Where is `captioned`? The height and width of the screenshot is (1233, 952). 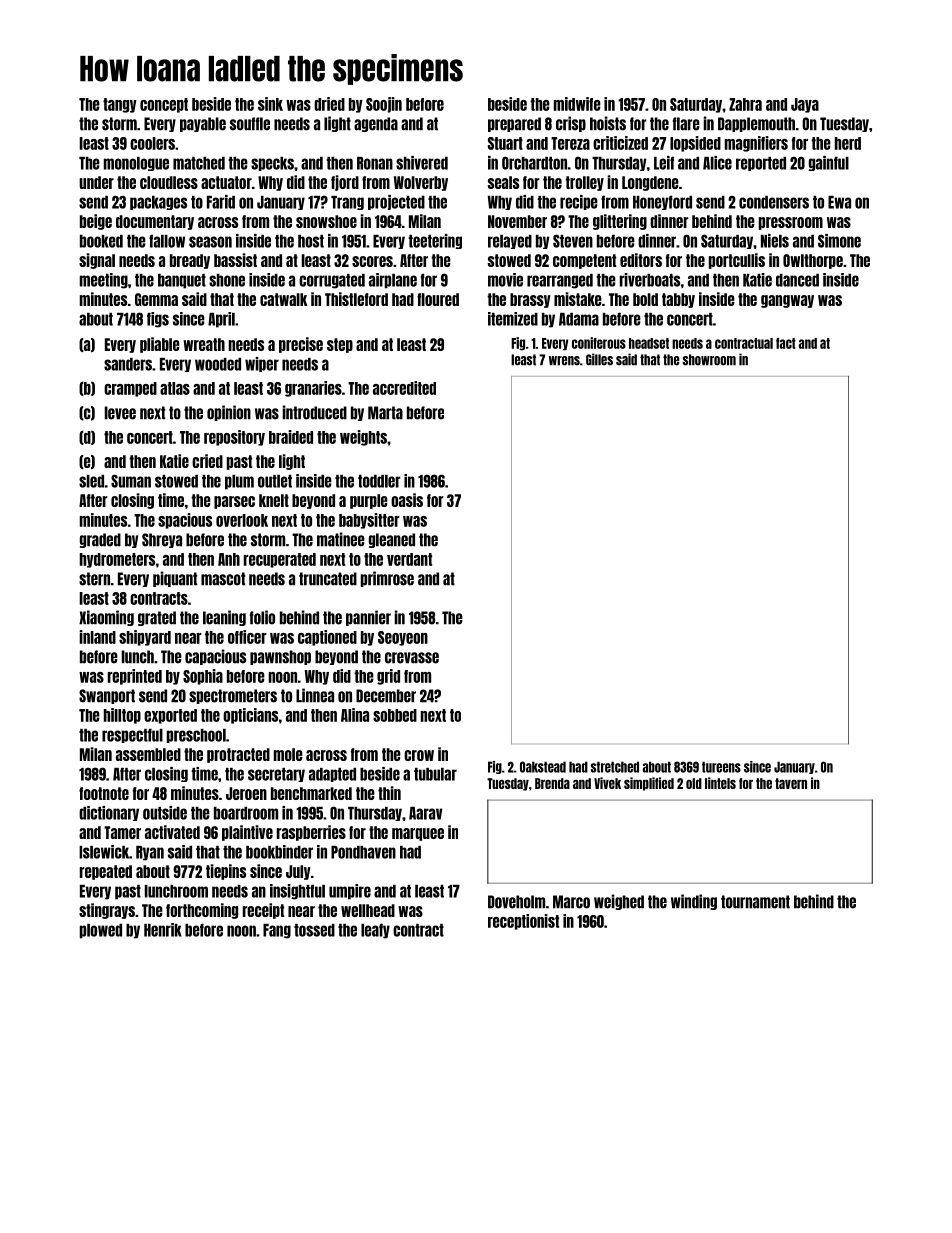 captioned is located at coordinates (327, 638).
